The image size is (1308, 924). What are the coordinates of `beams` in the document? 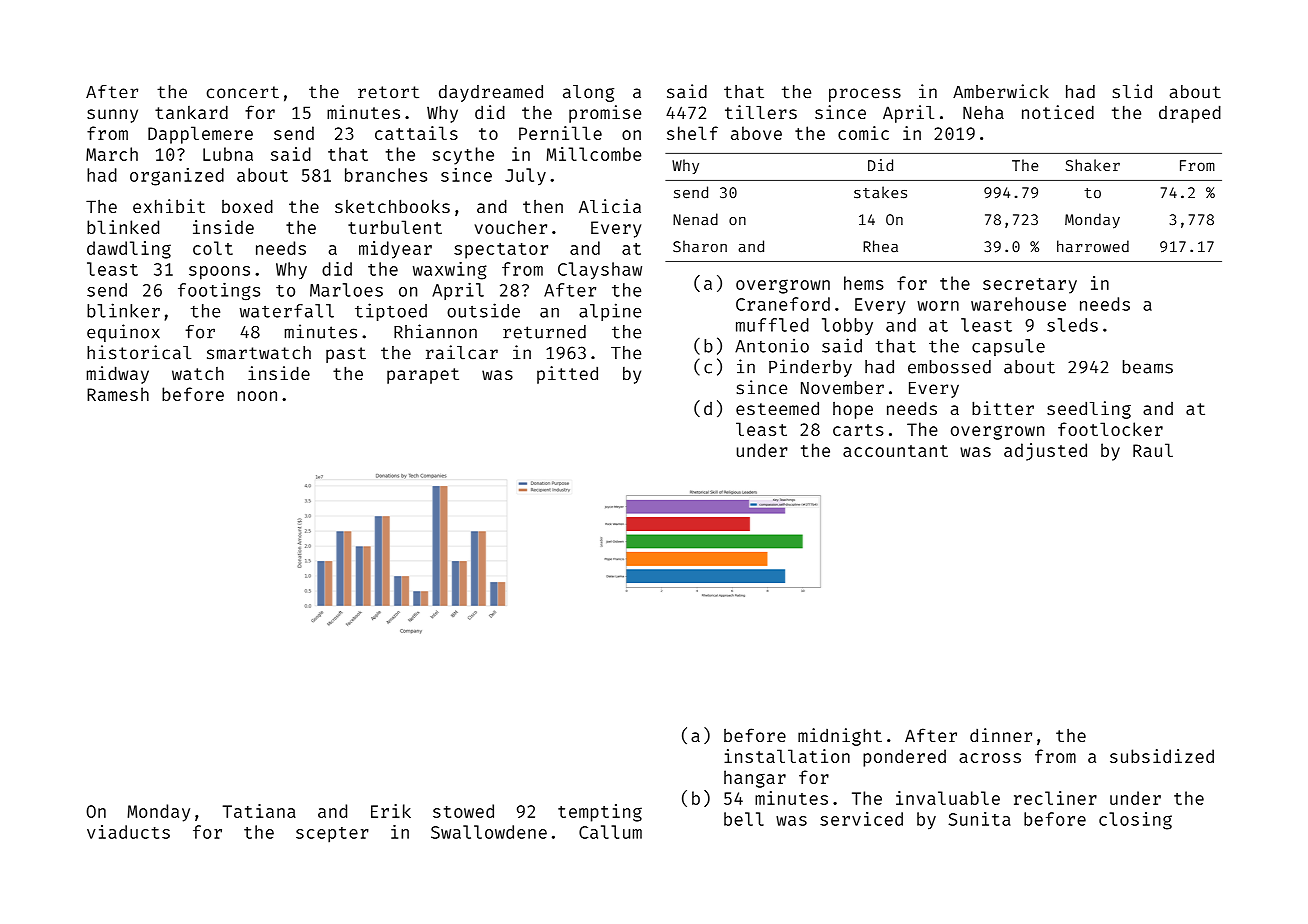 It's located at (1148, 367).
